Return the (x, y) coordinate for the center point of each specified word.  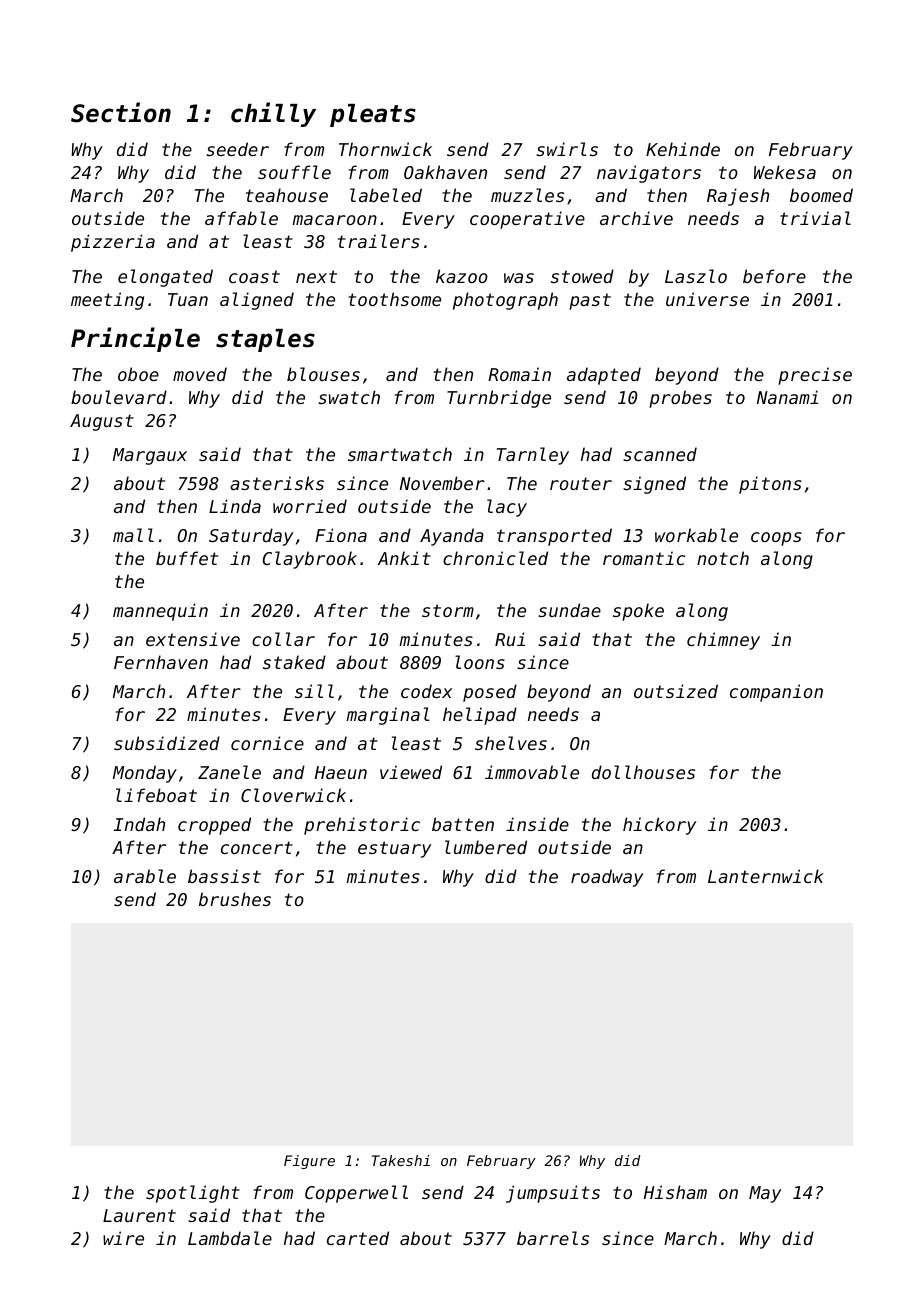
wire (123, 1238)
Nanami (787, 397)
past (590, 301)
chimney (723, 641)
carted (358, 1238)
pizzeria (113, 243)
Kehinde (683, 149)
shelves (511, 743)
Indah (139, 824)
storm (448, 610)
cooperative (527, 220)
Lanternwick (766, 876)
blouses (323, 374)
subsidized (167, 743)
